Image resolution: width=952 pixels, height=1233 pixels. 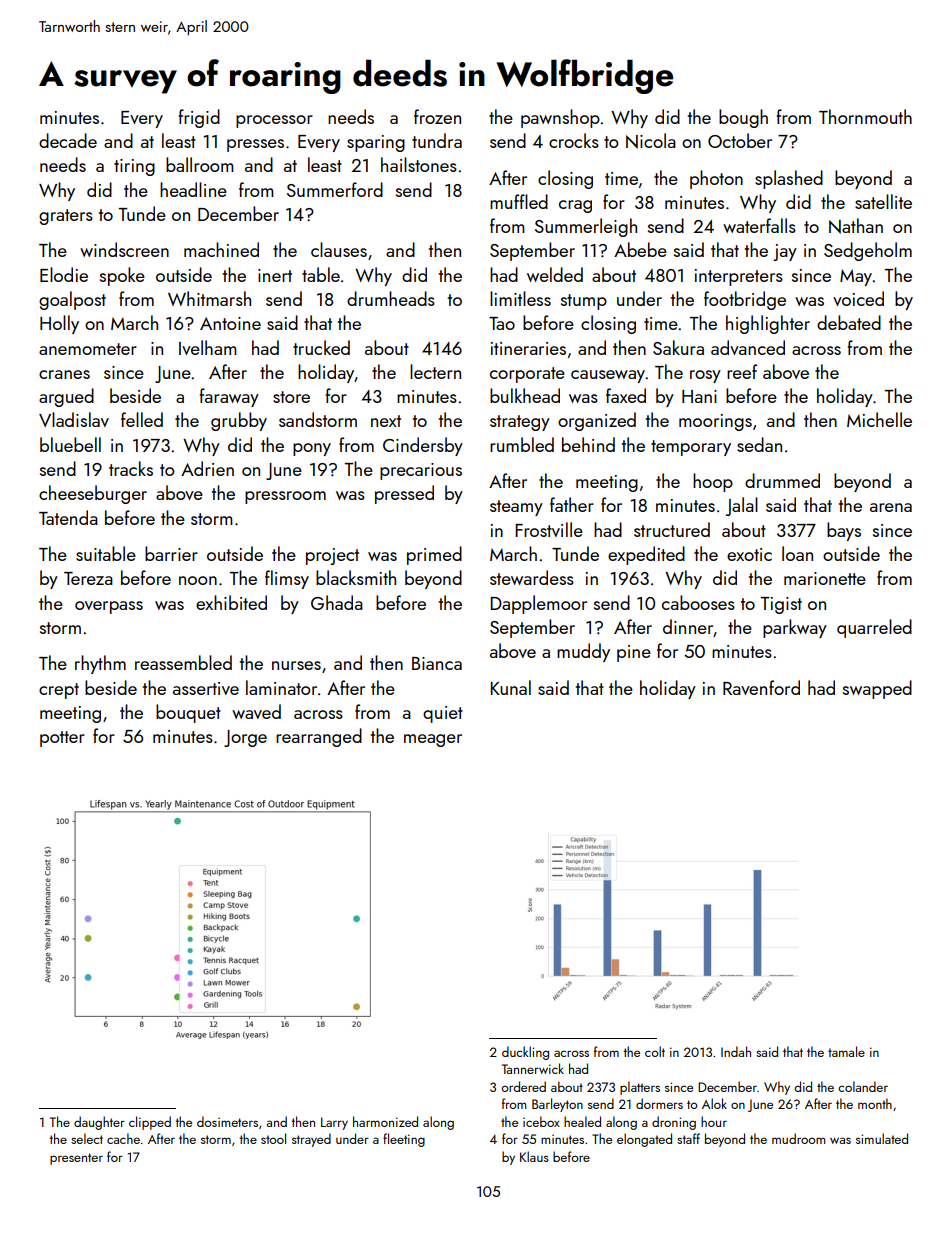 What do you see at coordinates (877, 689) in the page?
I see `swapped` at bounding box center [877, 689].
